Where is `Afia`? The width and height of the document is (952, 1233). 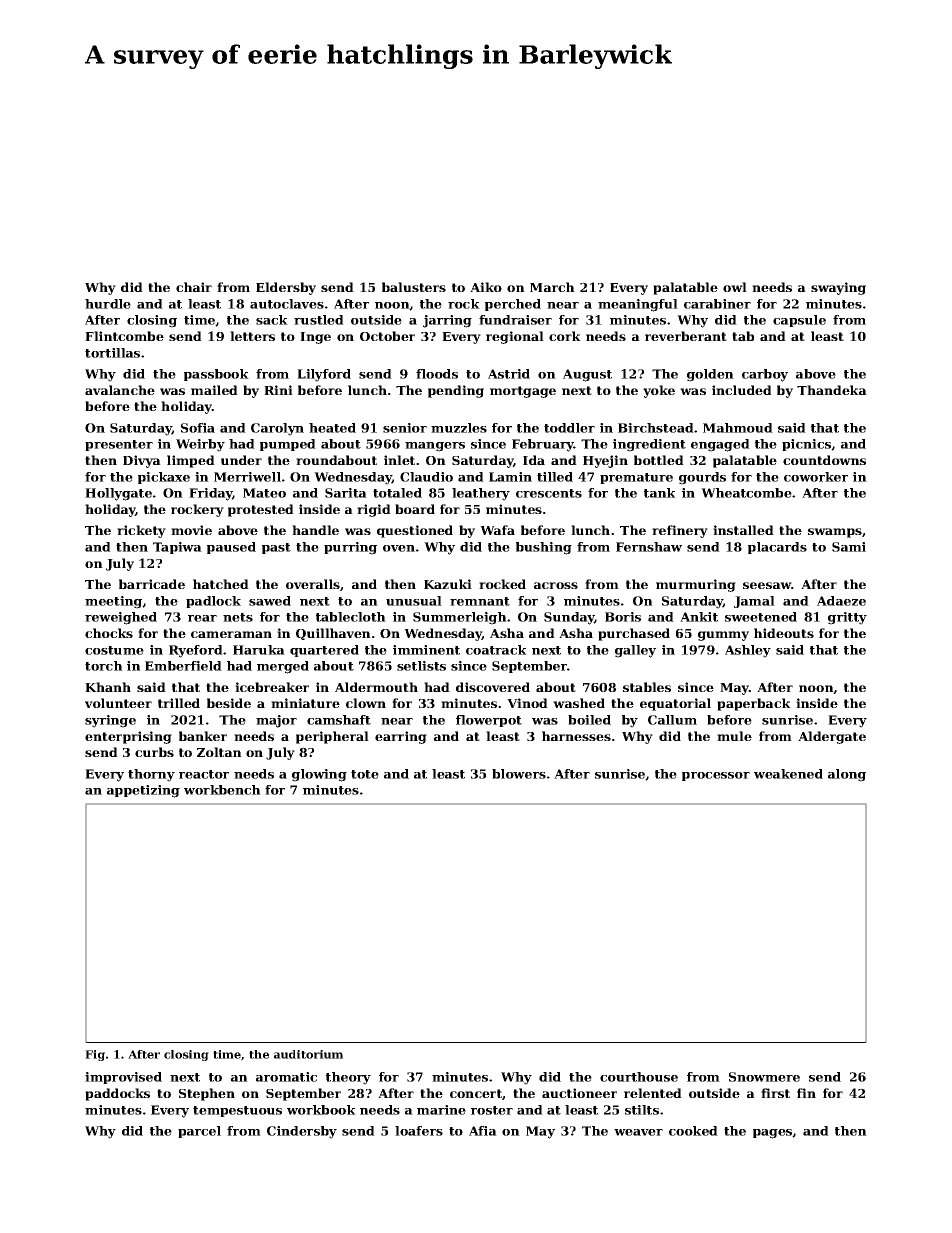
Afia is located at coordinates (483, 1131).
